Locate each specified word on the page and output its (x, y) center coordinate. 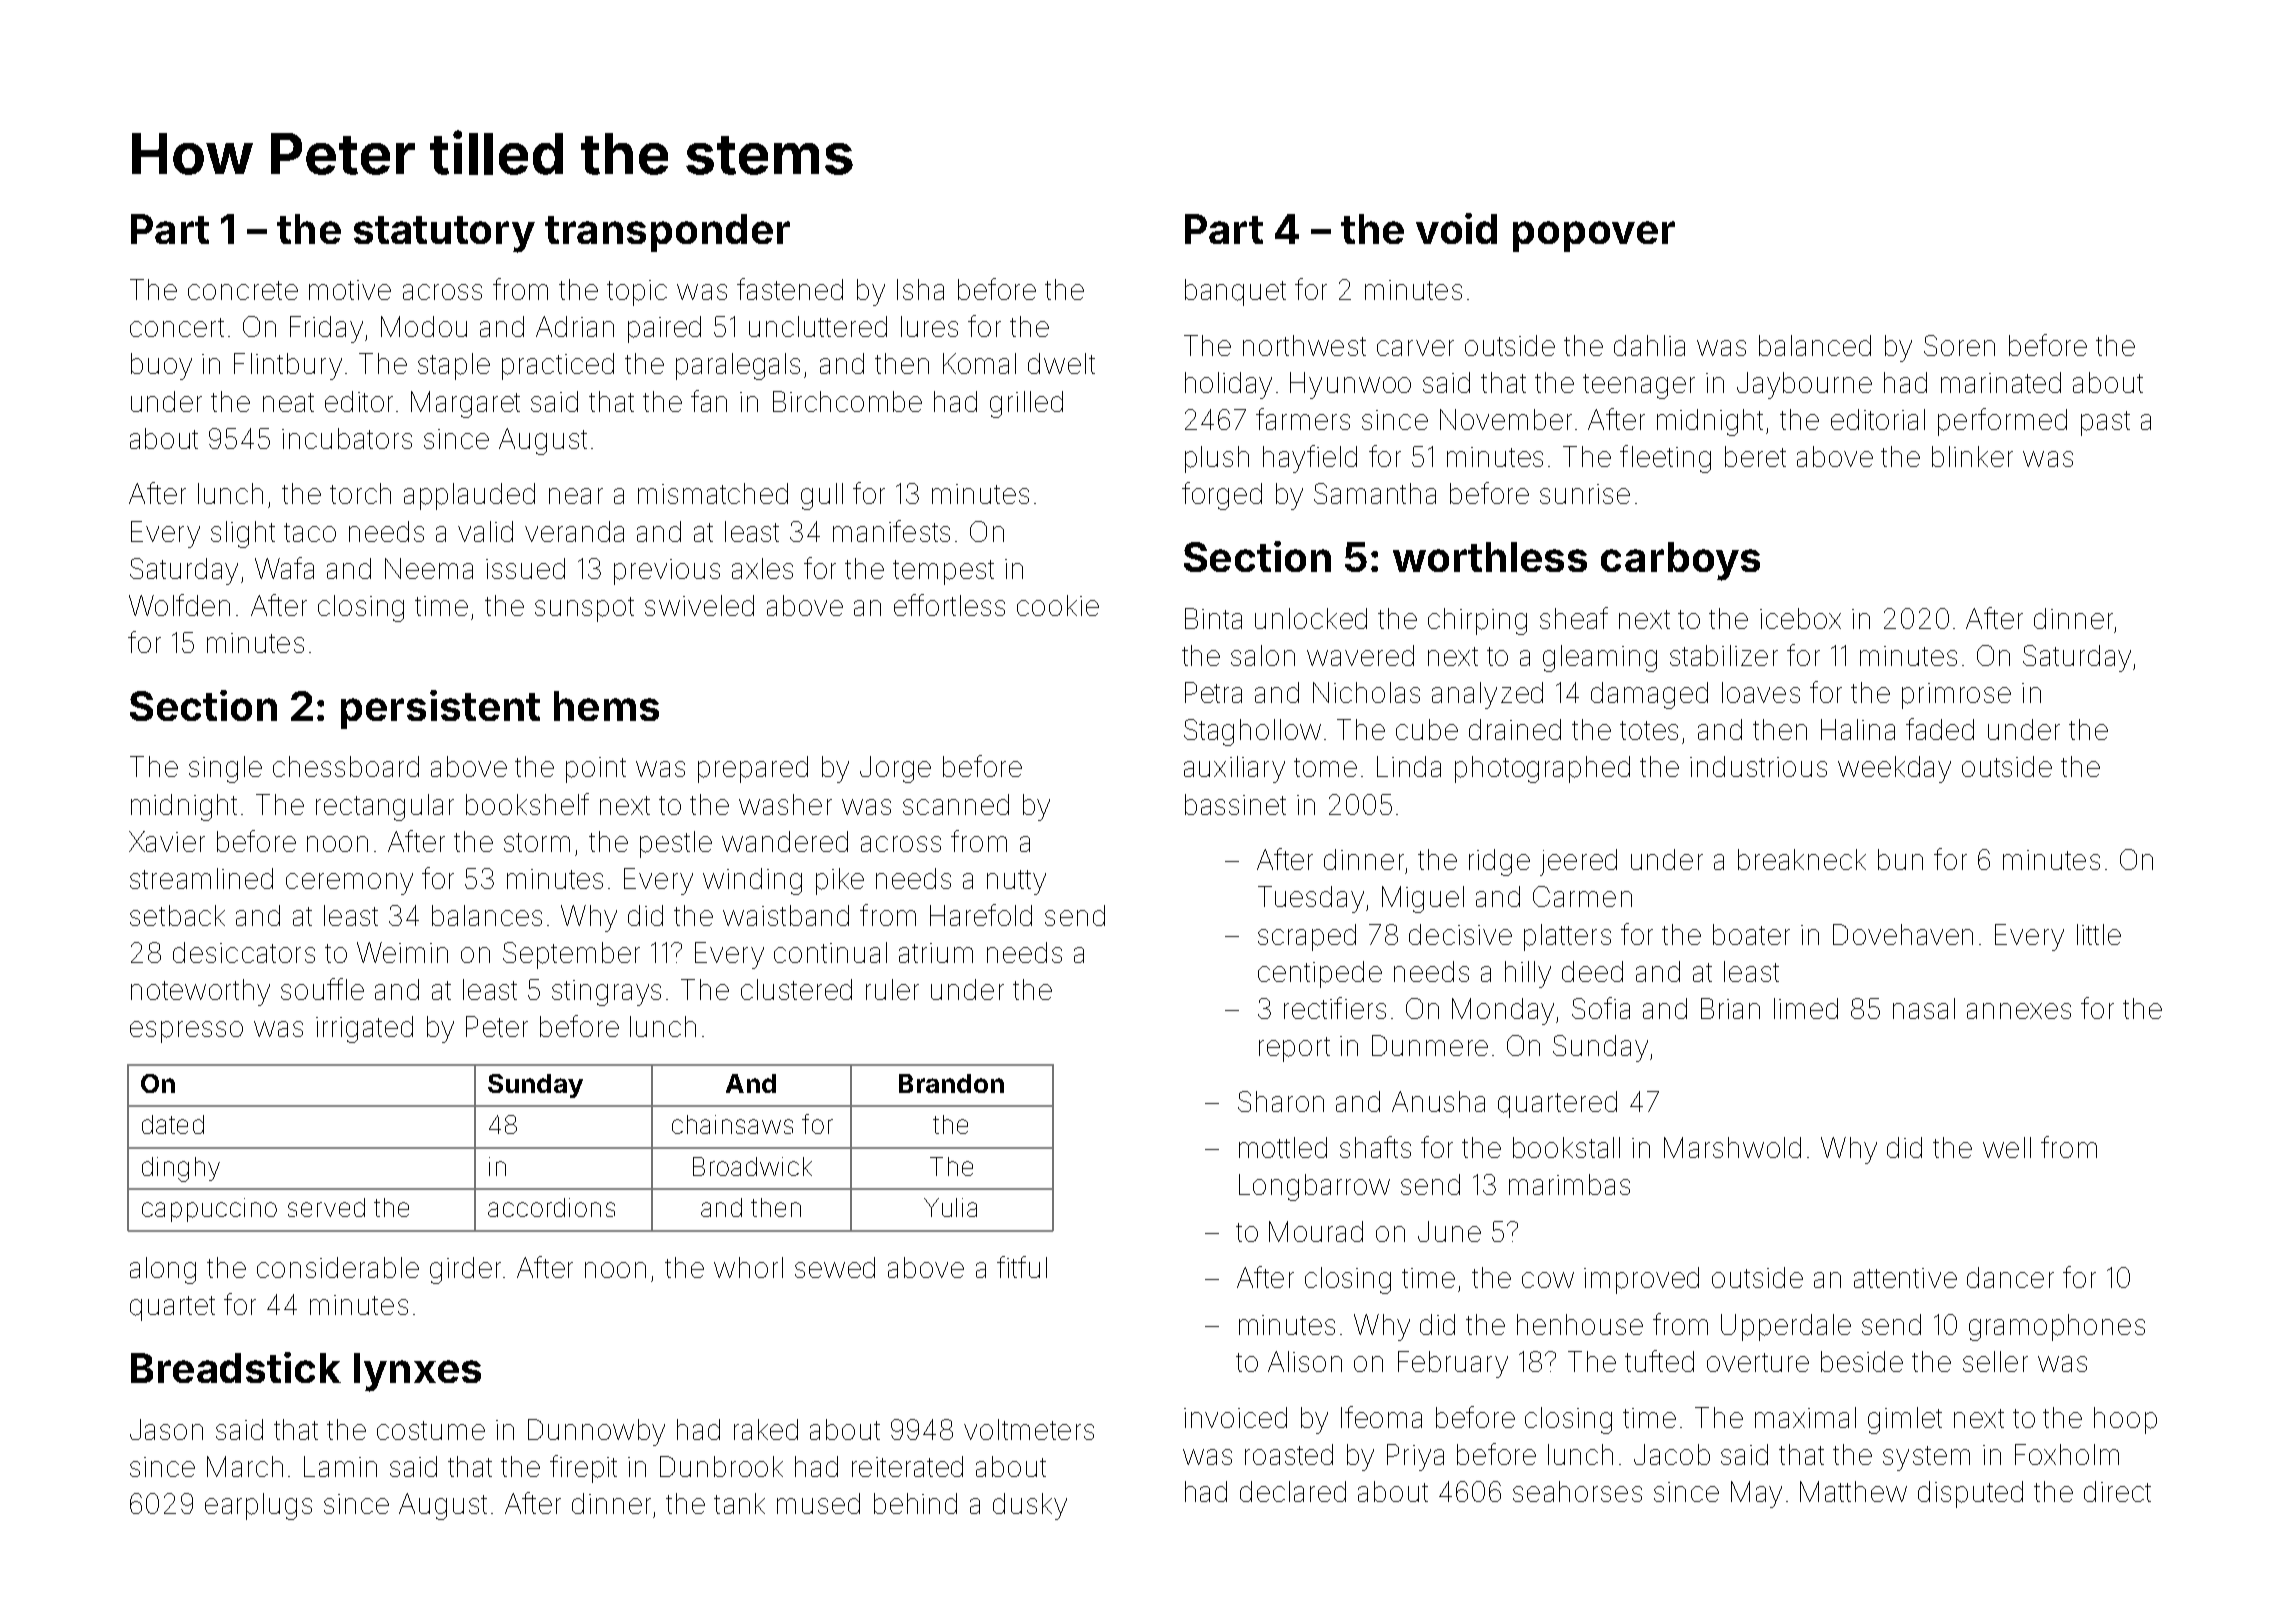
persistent (440, 709)
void (1456, 228)
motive (350, 290)
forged (1222, 496)
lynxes (417, 1372)
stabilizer (1724, 655)
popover (1594, 236)
